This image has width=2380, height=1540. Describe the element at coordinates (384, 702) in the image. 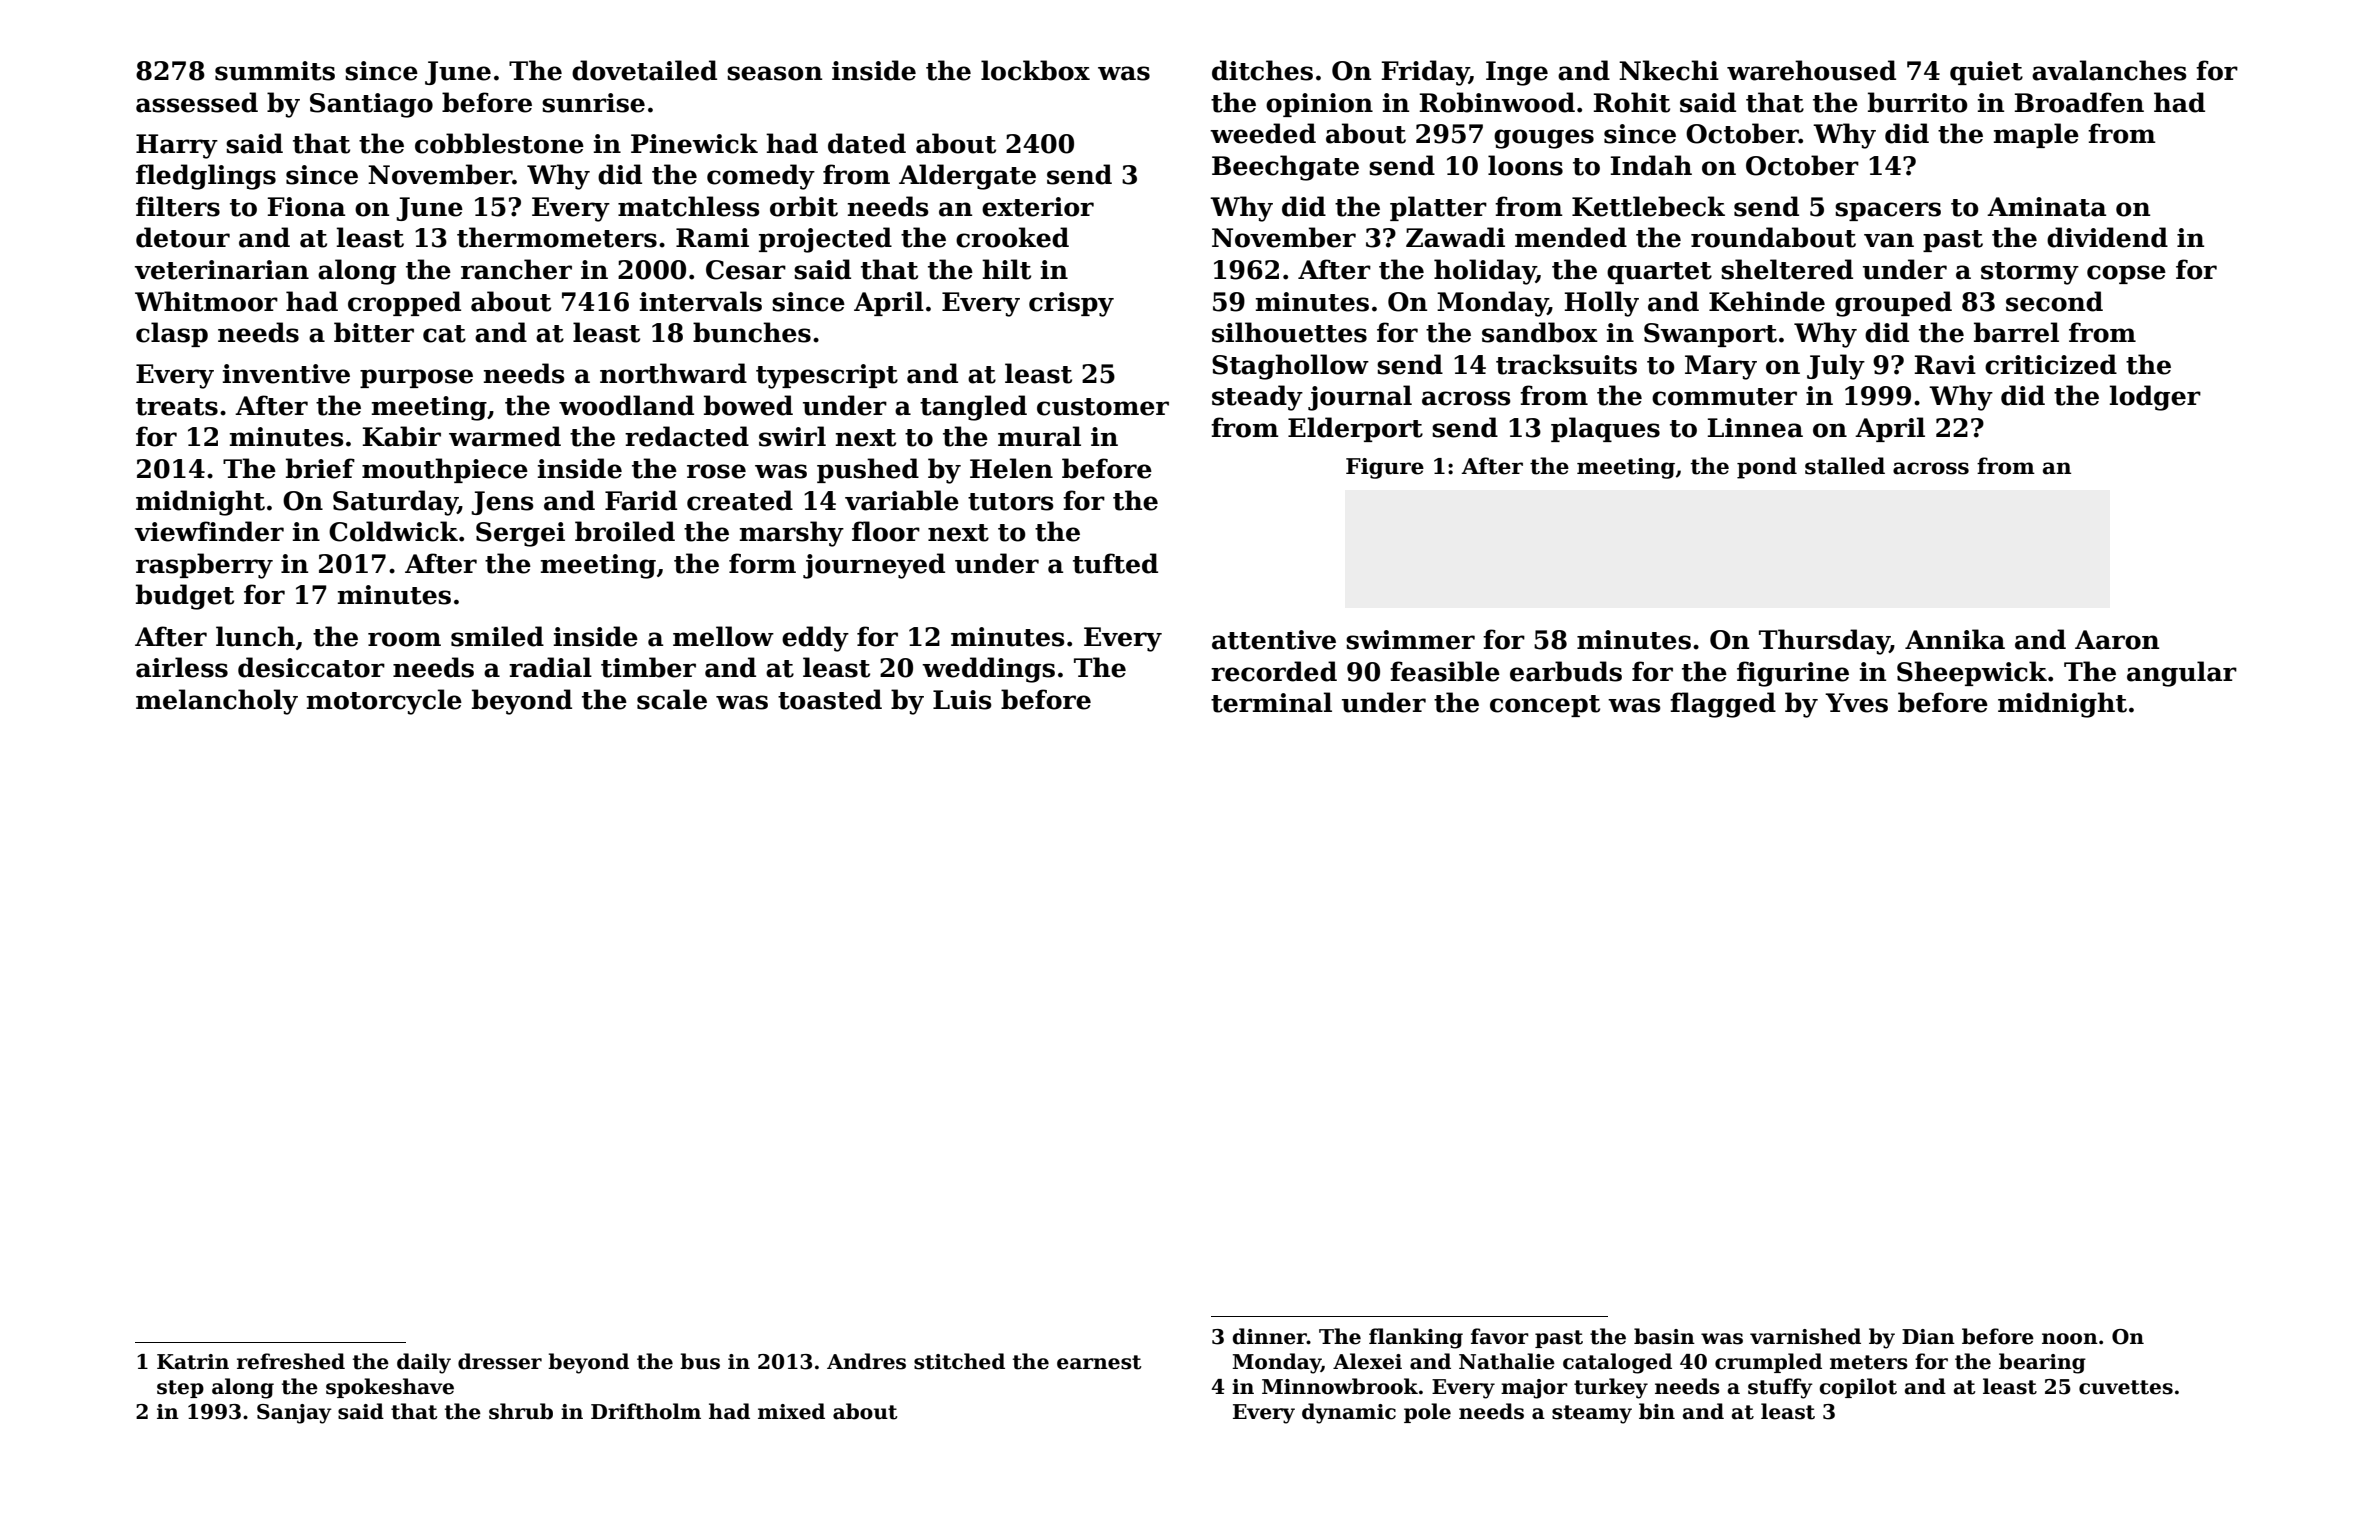

I see `motorcycle` at that location.
